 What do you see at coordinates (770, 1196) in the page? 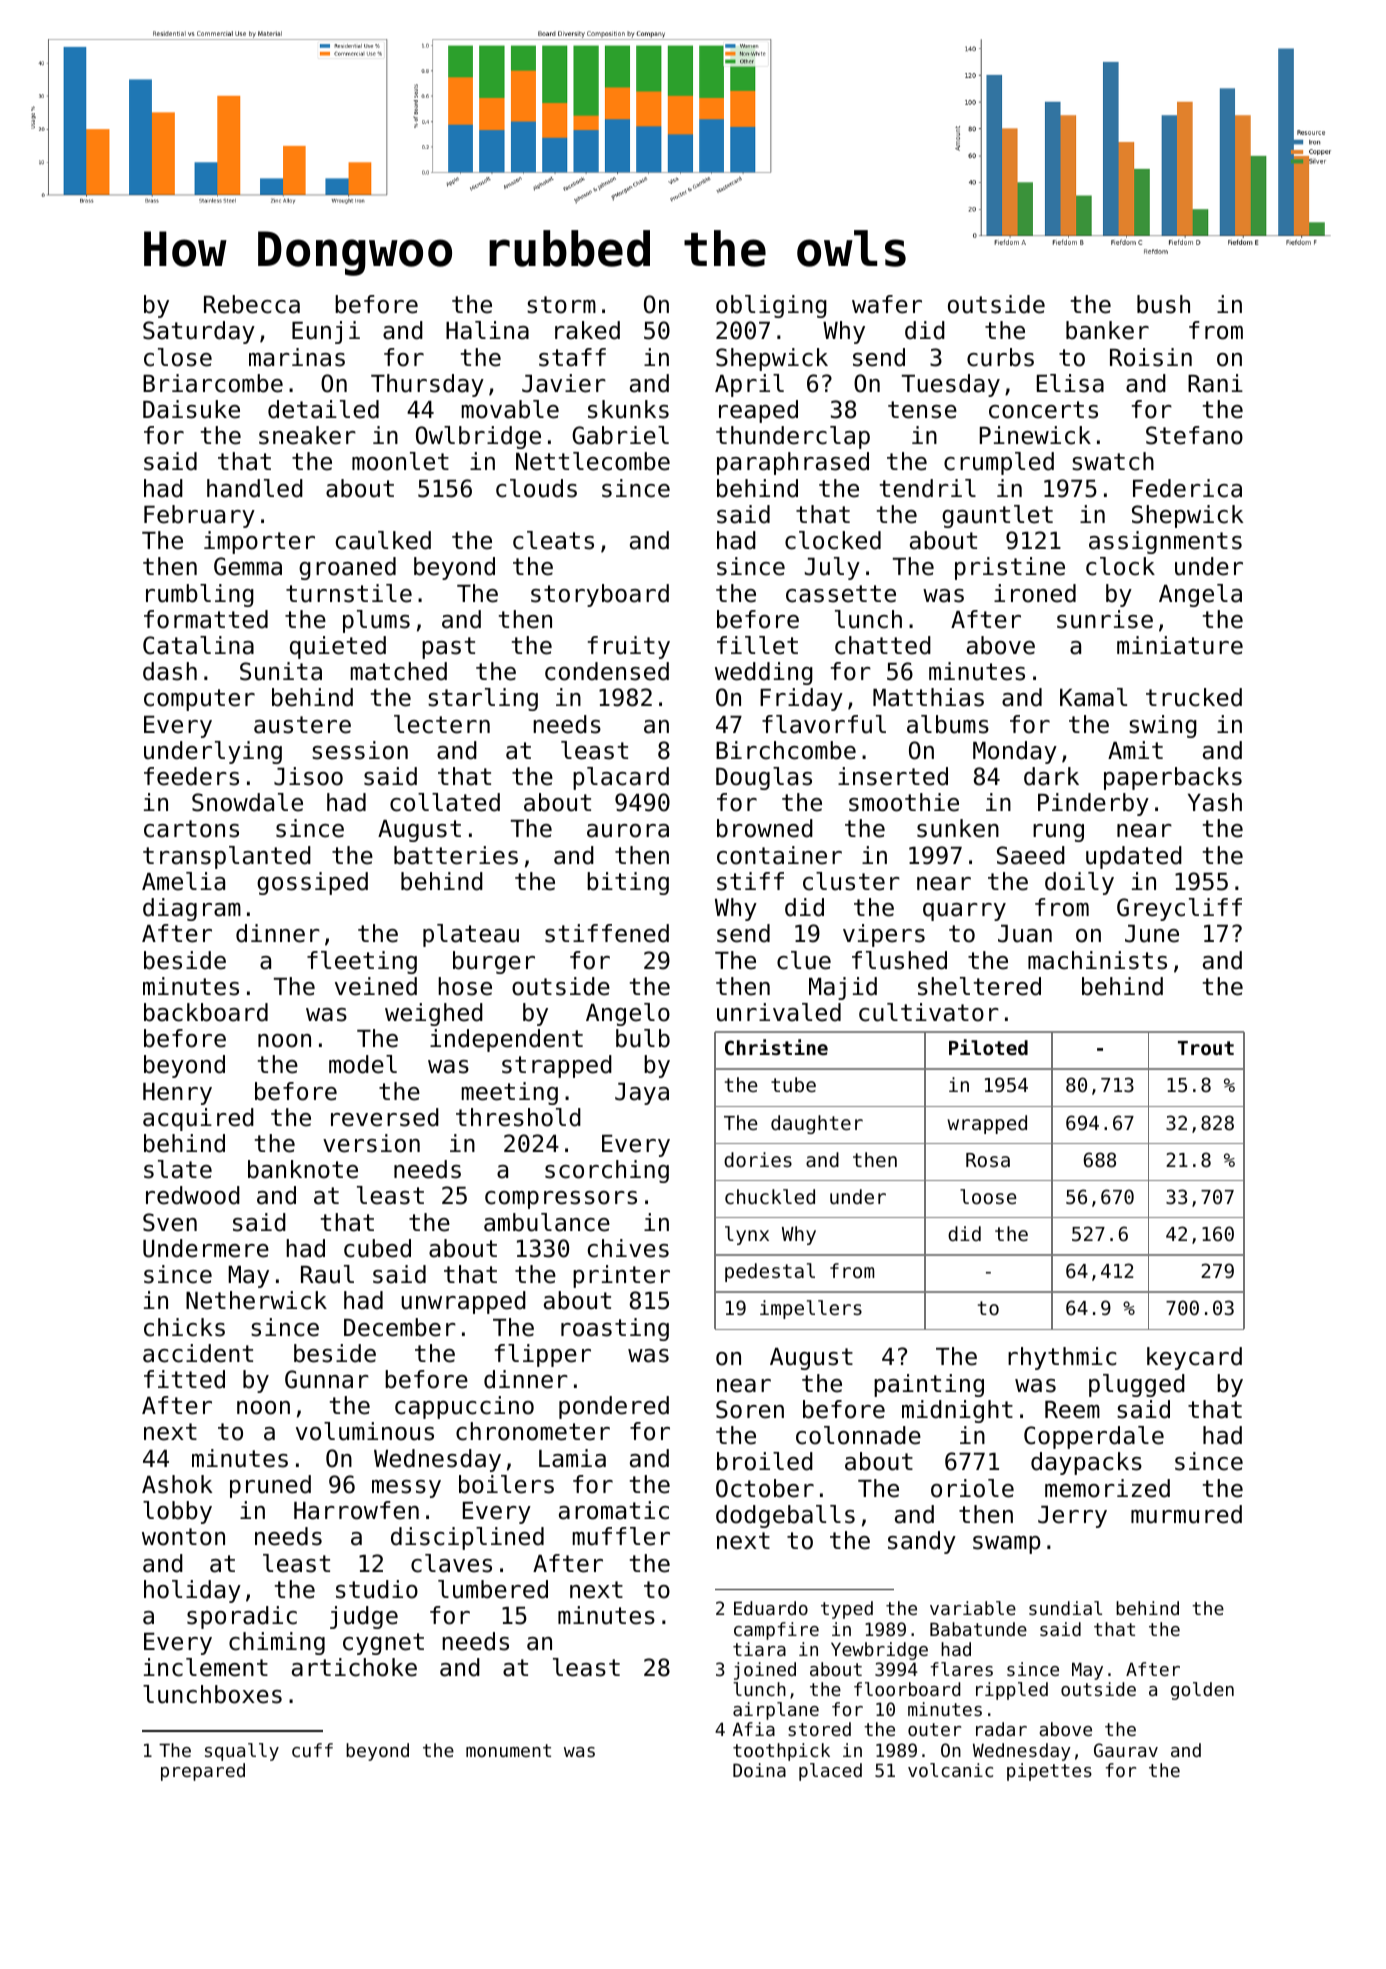
I see `chuckled` at bounding box center [770, 1196].
